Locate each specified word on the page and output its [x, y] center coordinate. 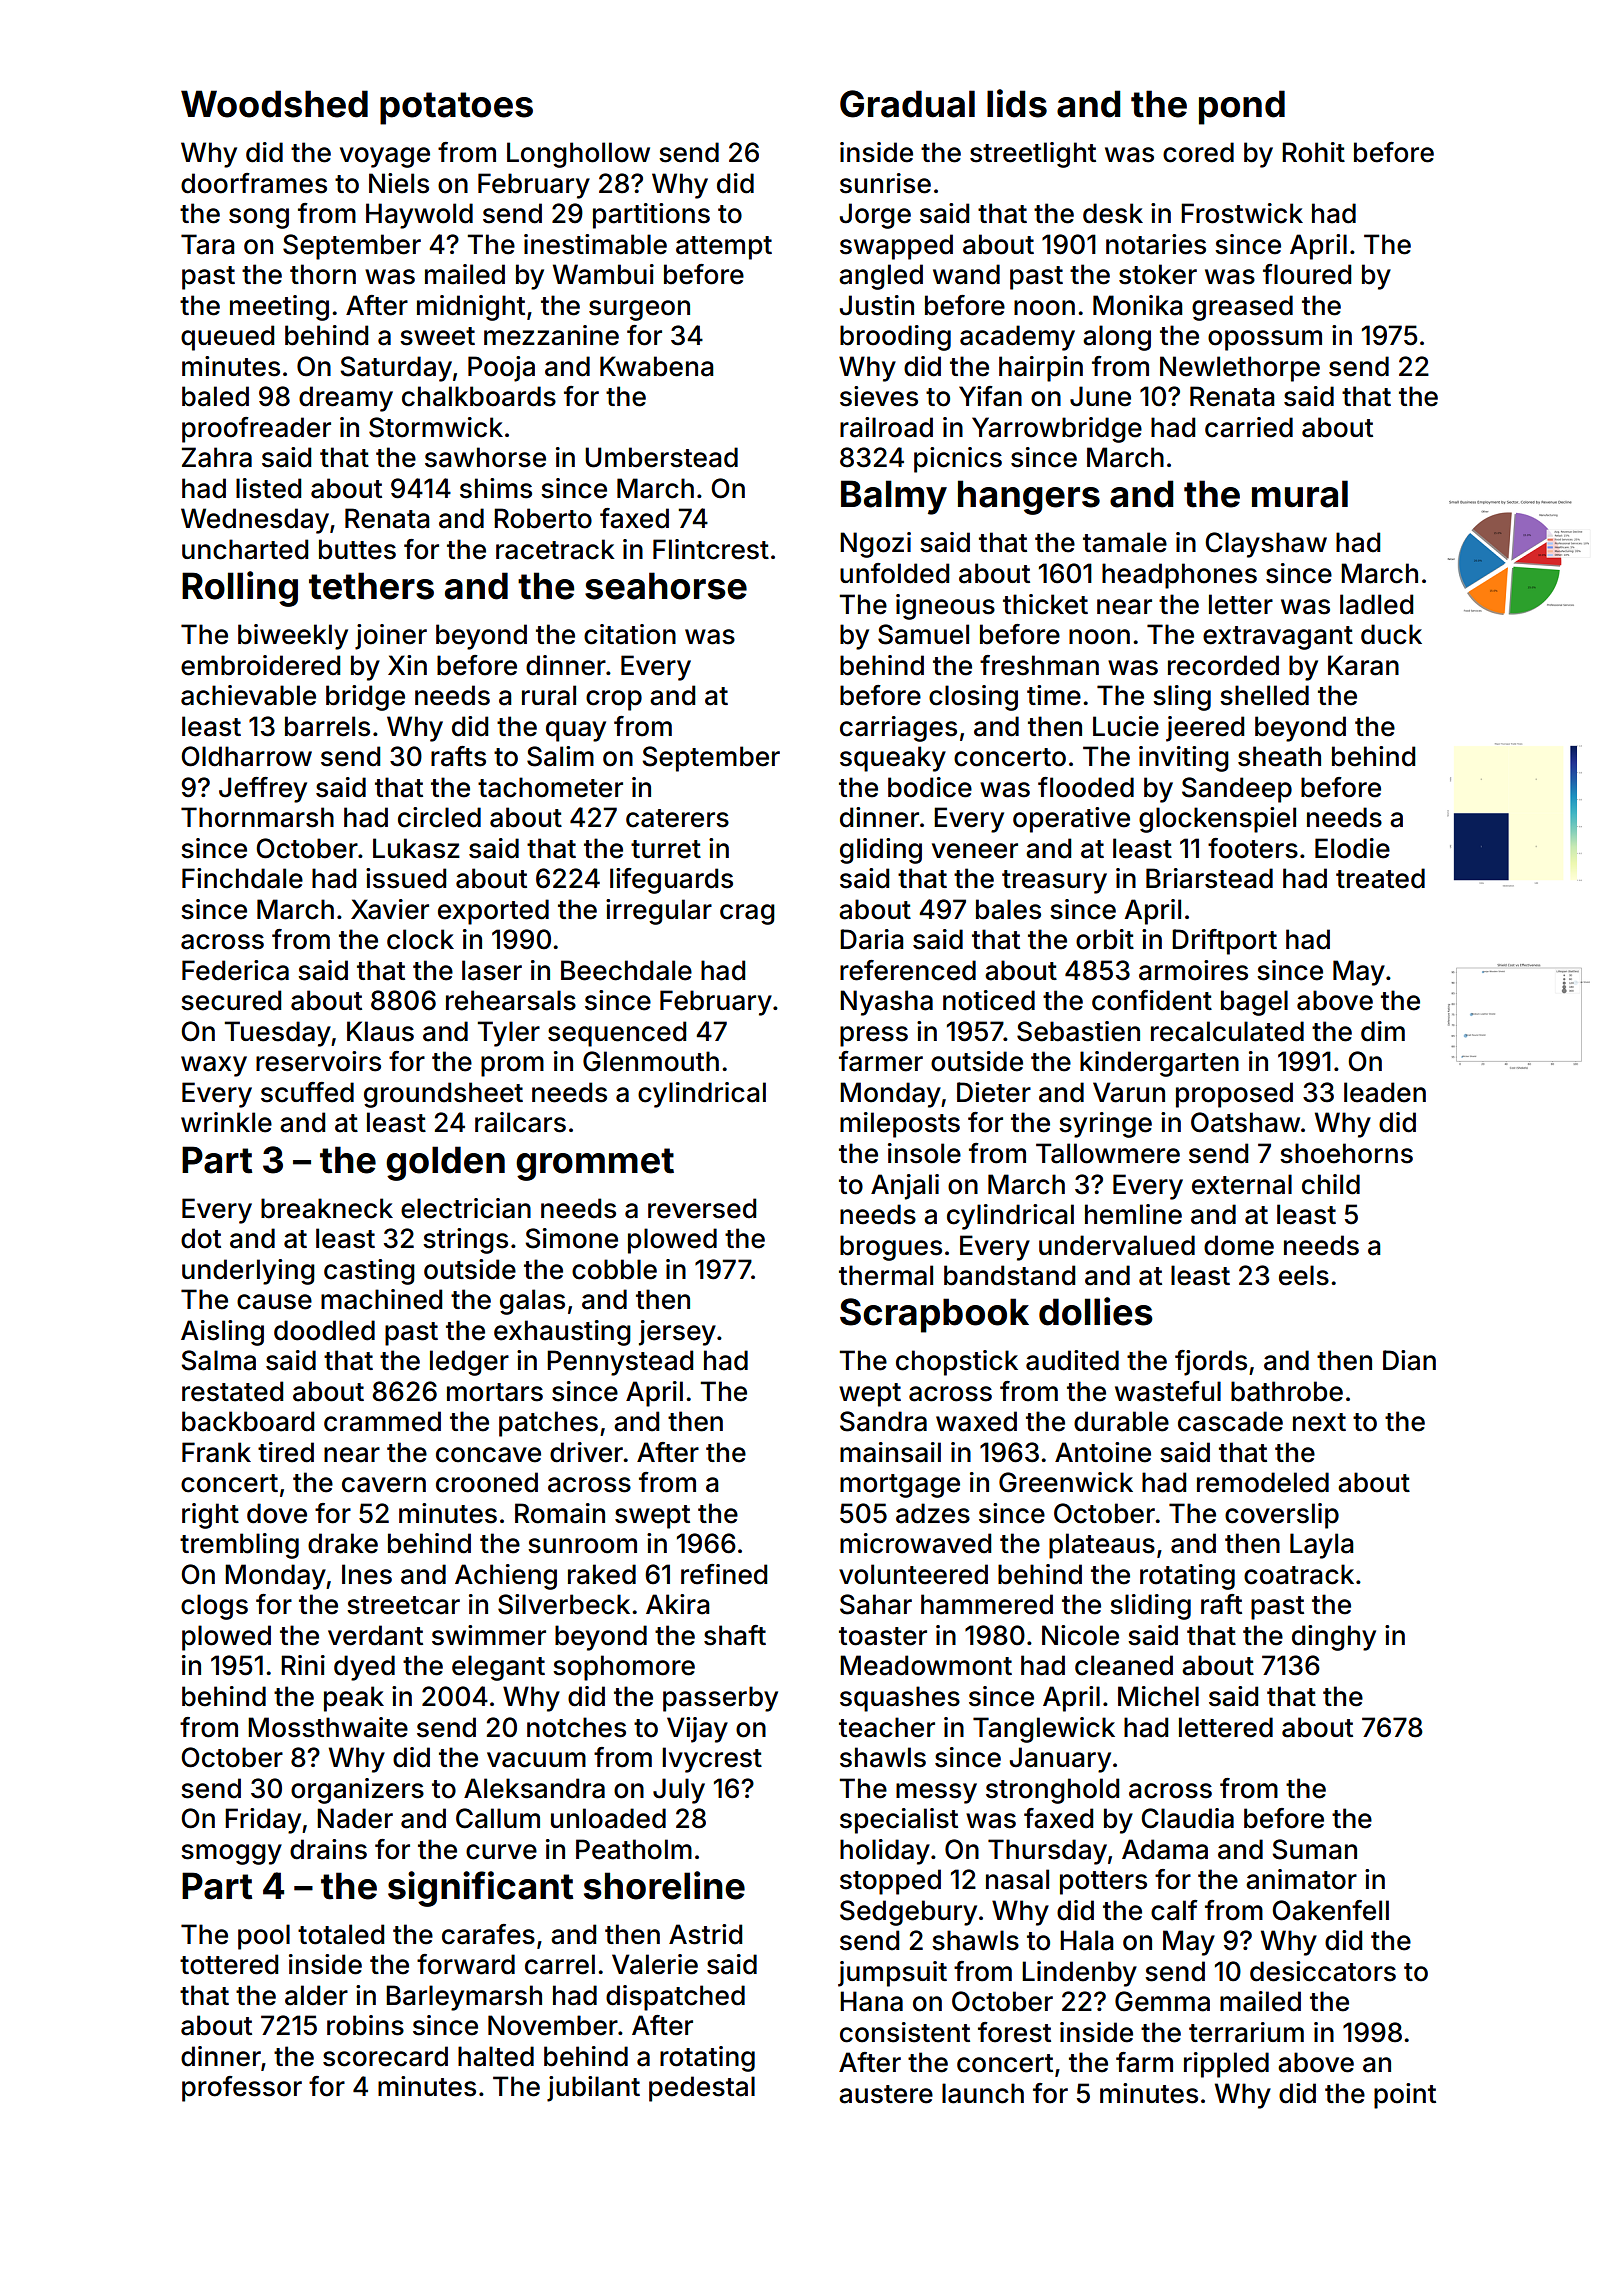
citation [630, 634]
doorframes [254, 183]
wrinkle [226, 1122]
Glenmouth [651, 1061]
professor [242, 2089]
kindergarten [1159, 1064]
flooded [1086, 787]
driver [587, 1452]
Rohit [1313, 152]
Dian [1409, 1360]
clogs [214, 1607]
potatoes [456, 108]
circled [439, 817]
